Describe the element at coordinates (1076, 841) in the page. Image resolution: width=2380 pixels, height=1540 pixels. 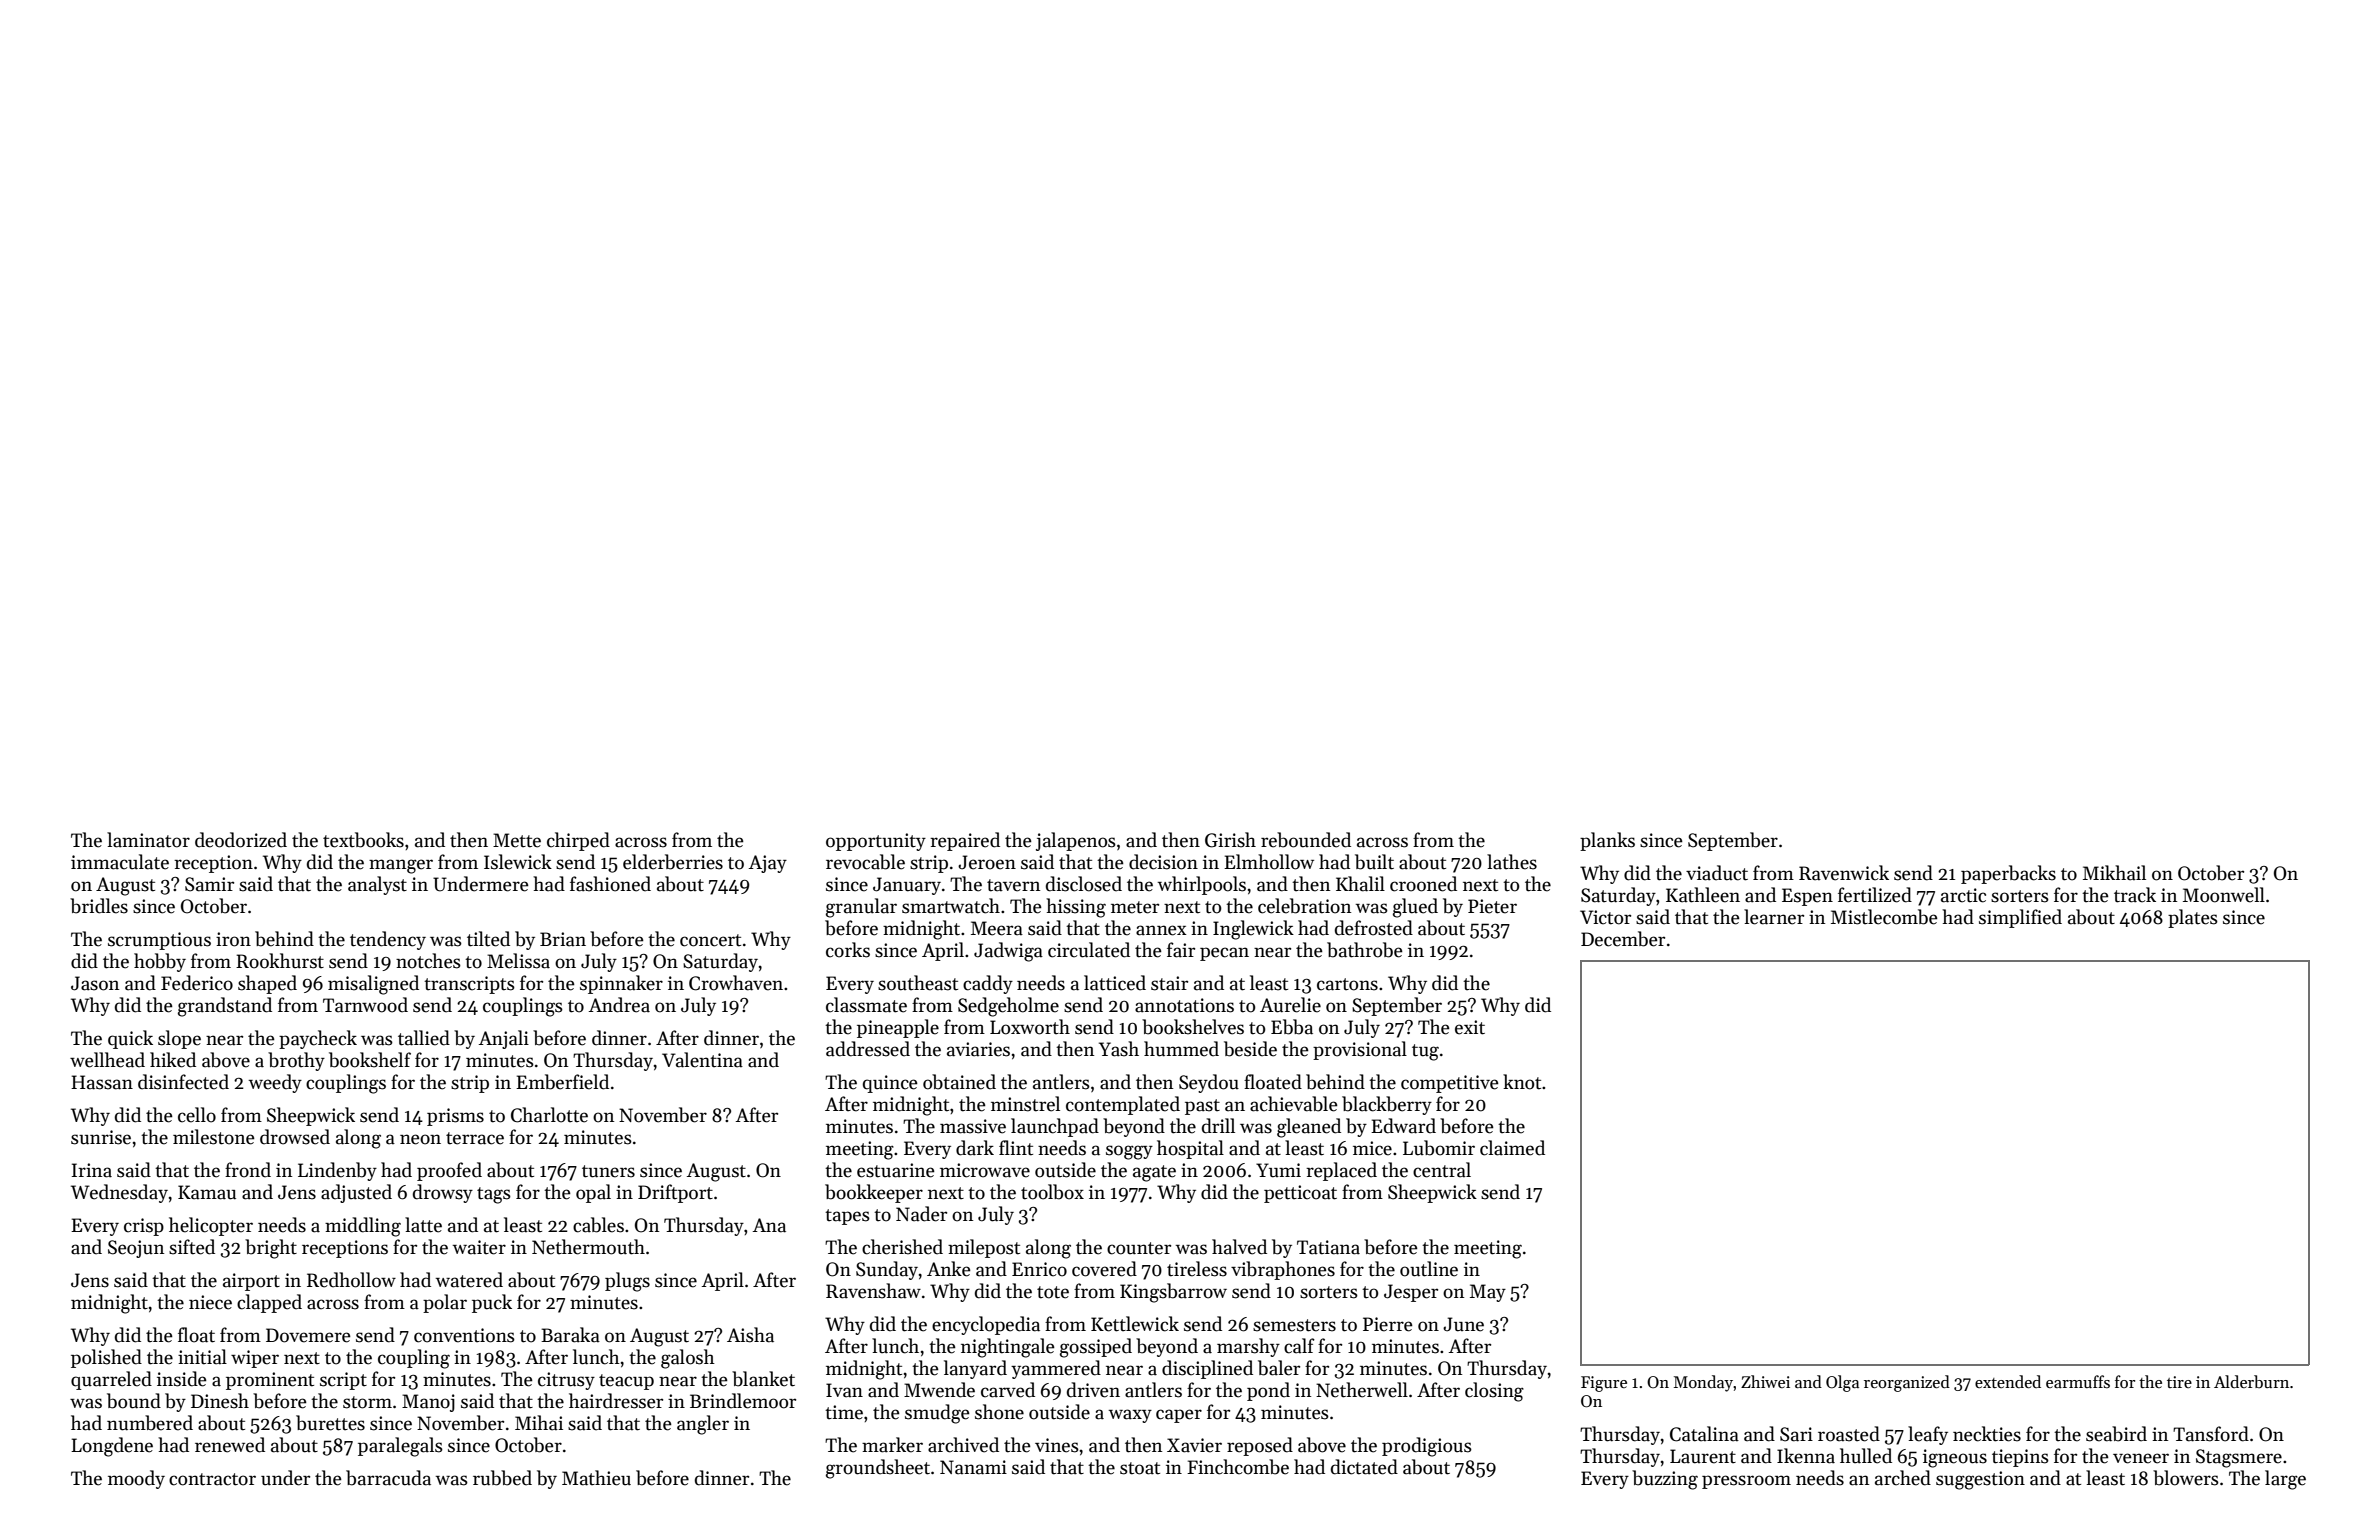
I see `jalapenos` at that location.
